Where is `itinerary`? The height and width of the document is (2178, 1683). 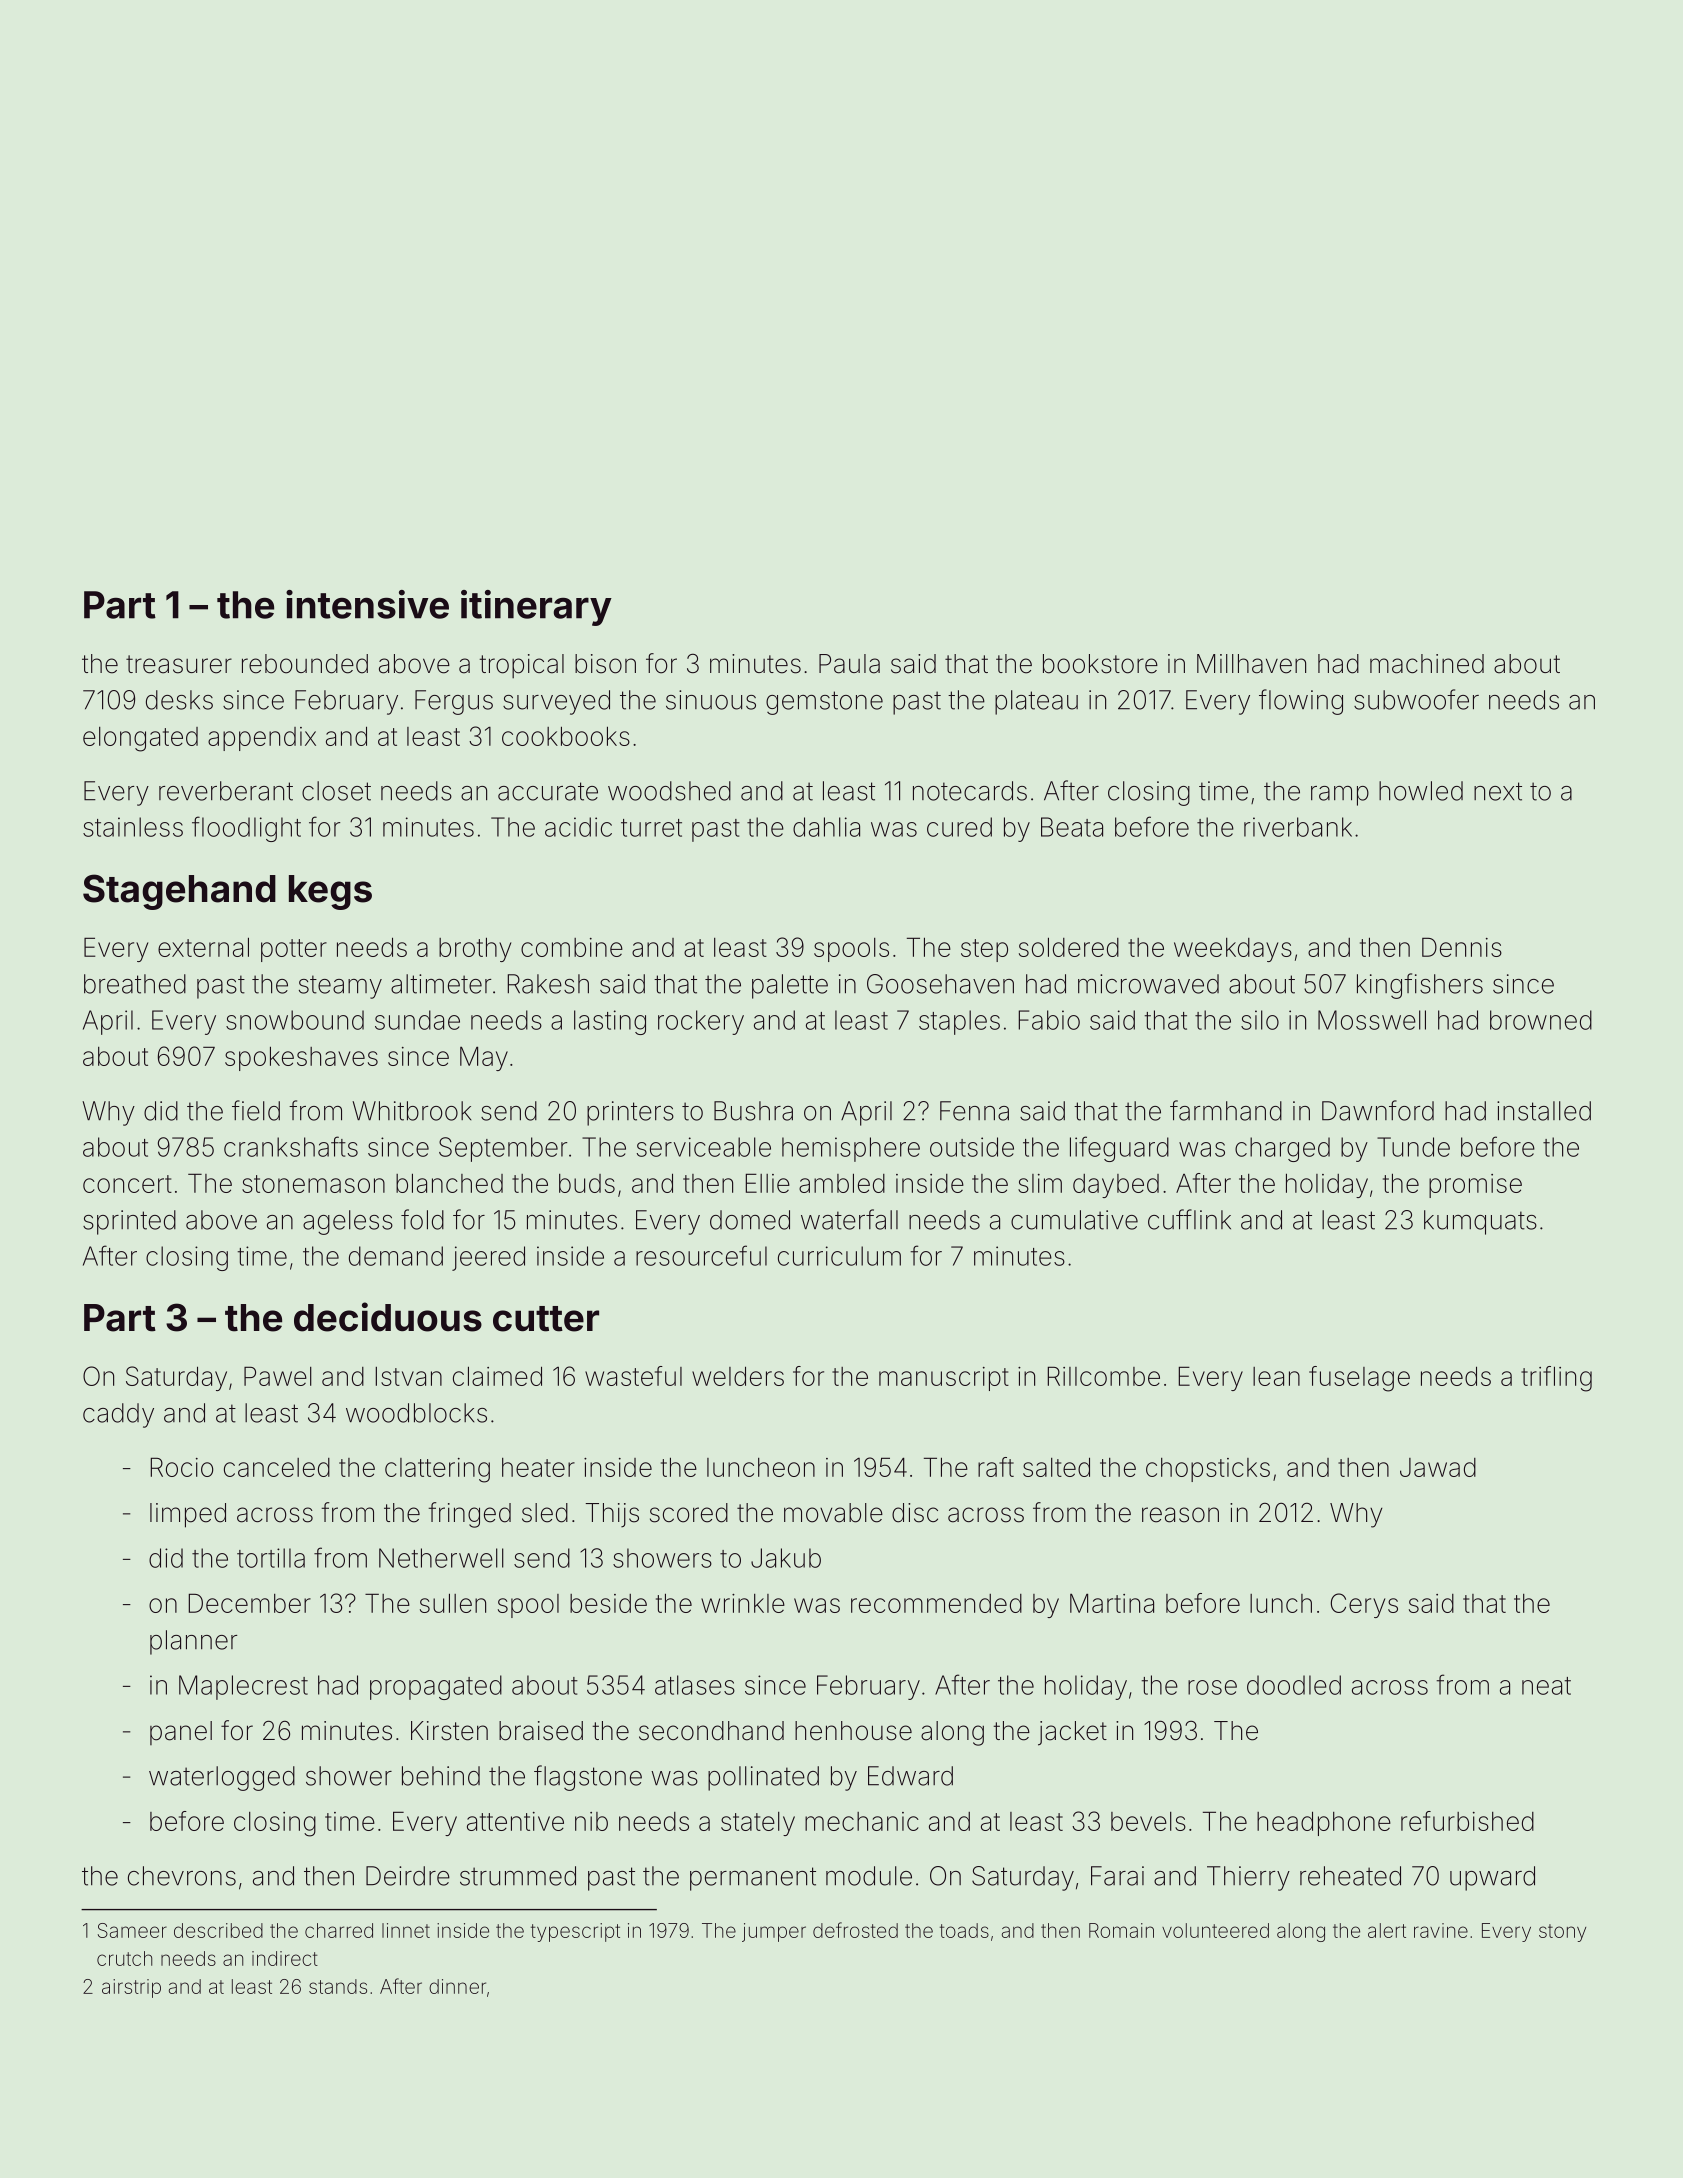
itinerary is located at coordinates (536, 608).
